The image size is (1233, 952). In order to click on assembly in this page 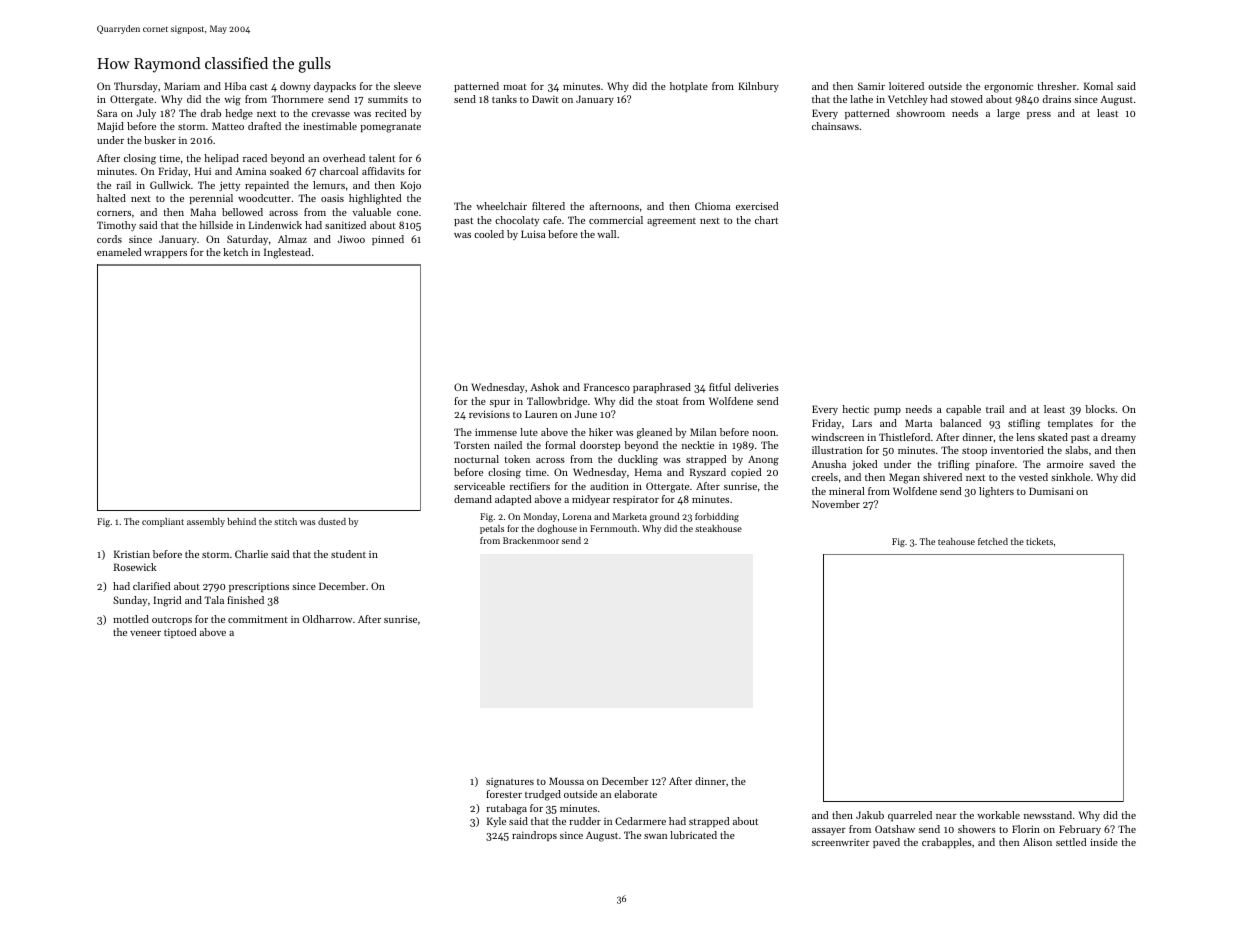, I will do `click(206, 522)`.
